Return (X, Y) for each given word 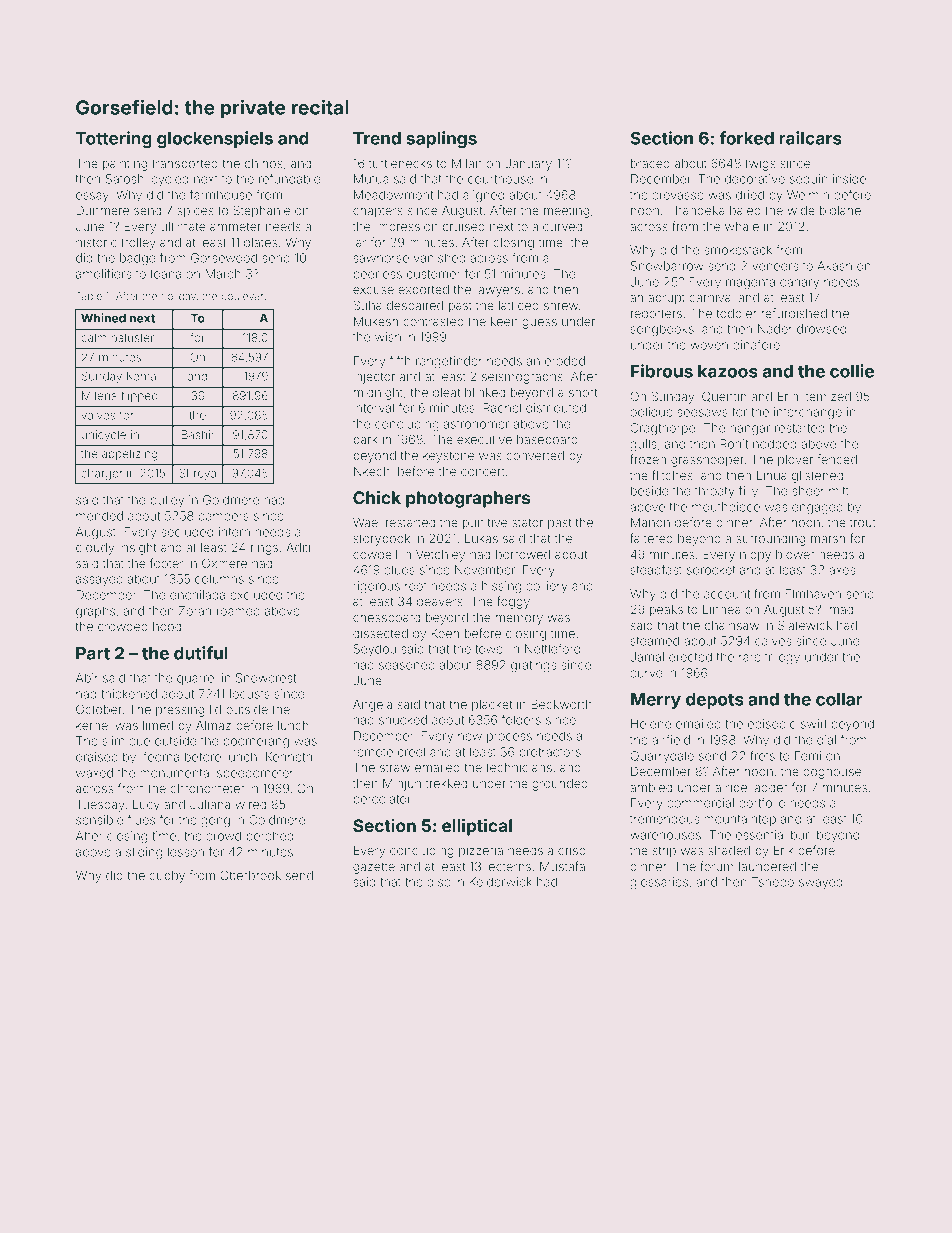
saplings (441, 139)
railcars (810, 138)
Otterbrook (250, 875)
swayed (821, 883)
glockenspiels (215, 139)
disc (438, 882)
